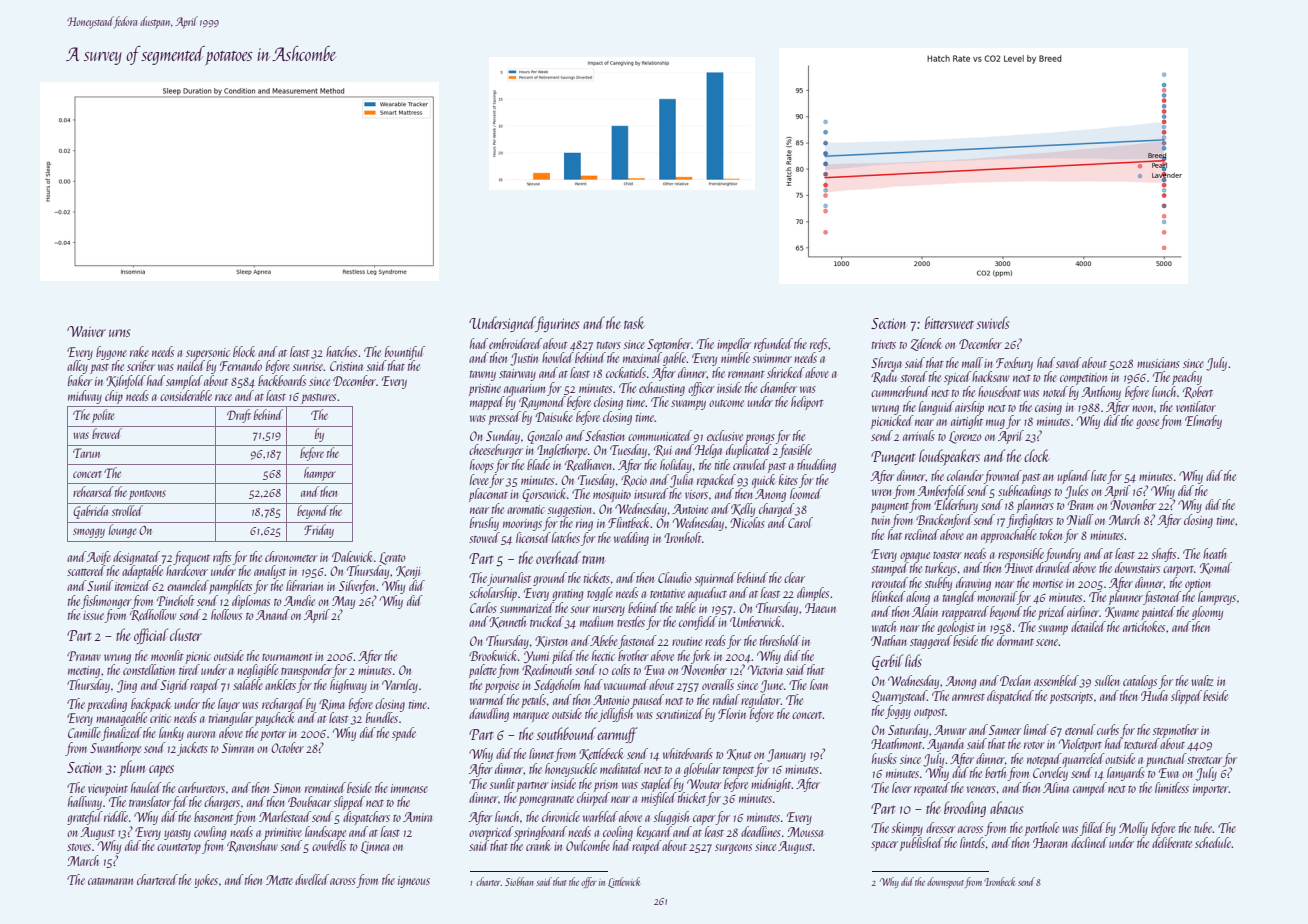  I want to click on remained, so click(325, 787).
